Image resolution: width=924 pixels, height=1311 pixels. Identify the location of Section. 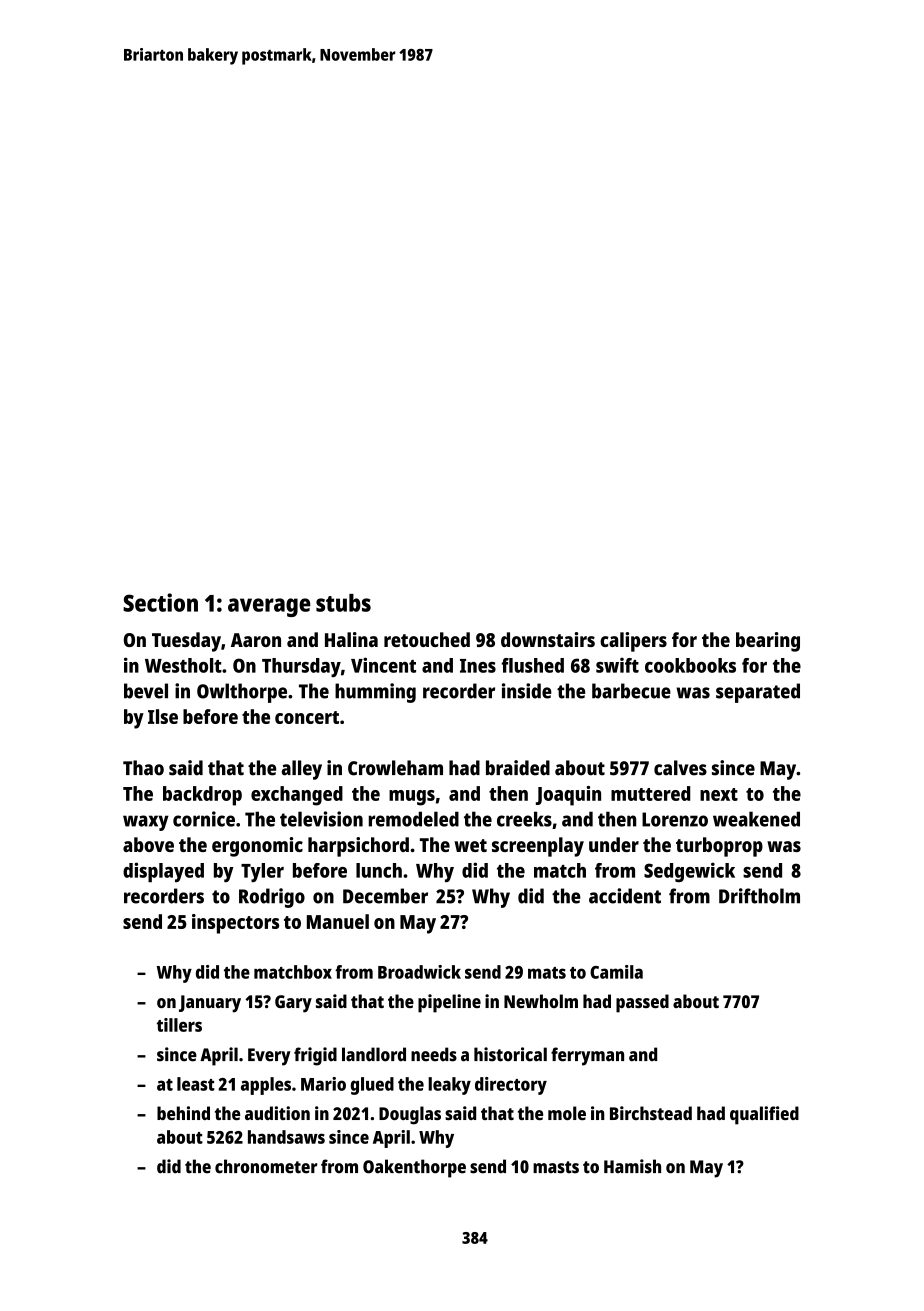
(160, 602).
